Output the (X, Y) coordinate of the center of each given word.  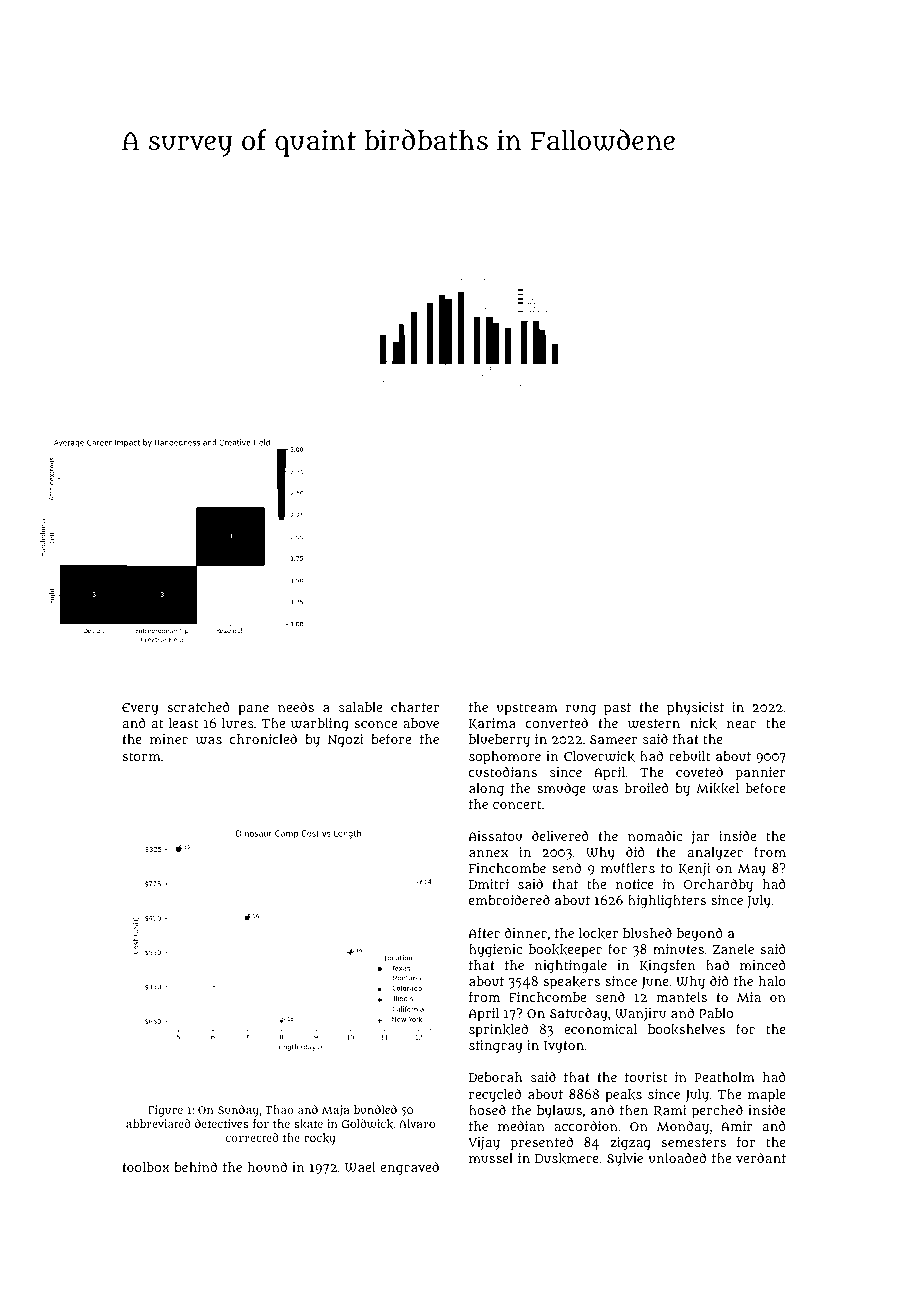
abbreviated (158, 1123)
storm (142, 756)
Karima (492, 723)
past (617, 709)
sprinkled (498, 1031)
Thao (279, 1109)
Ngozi (345, 741)
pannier (761, 774)
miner (169, 739)
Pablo (716, 1013)
